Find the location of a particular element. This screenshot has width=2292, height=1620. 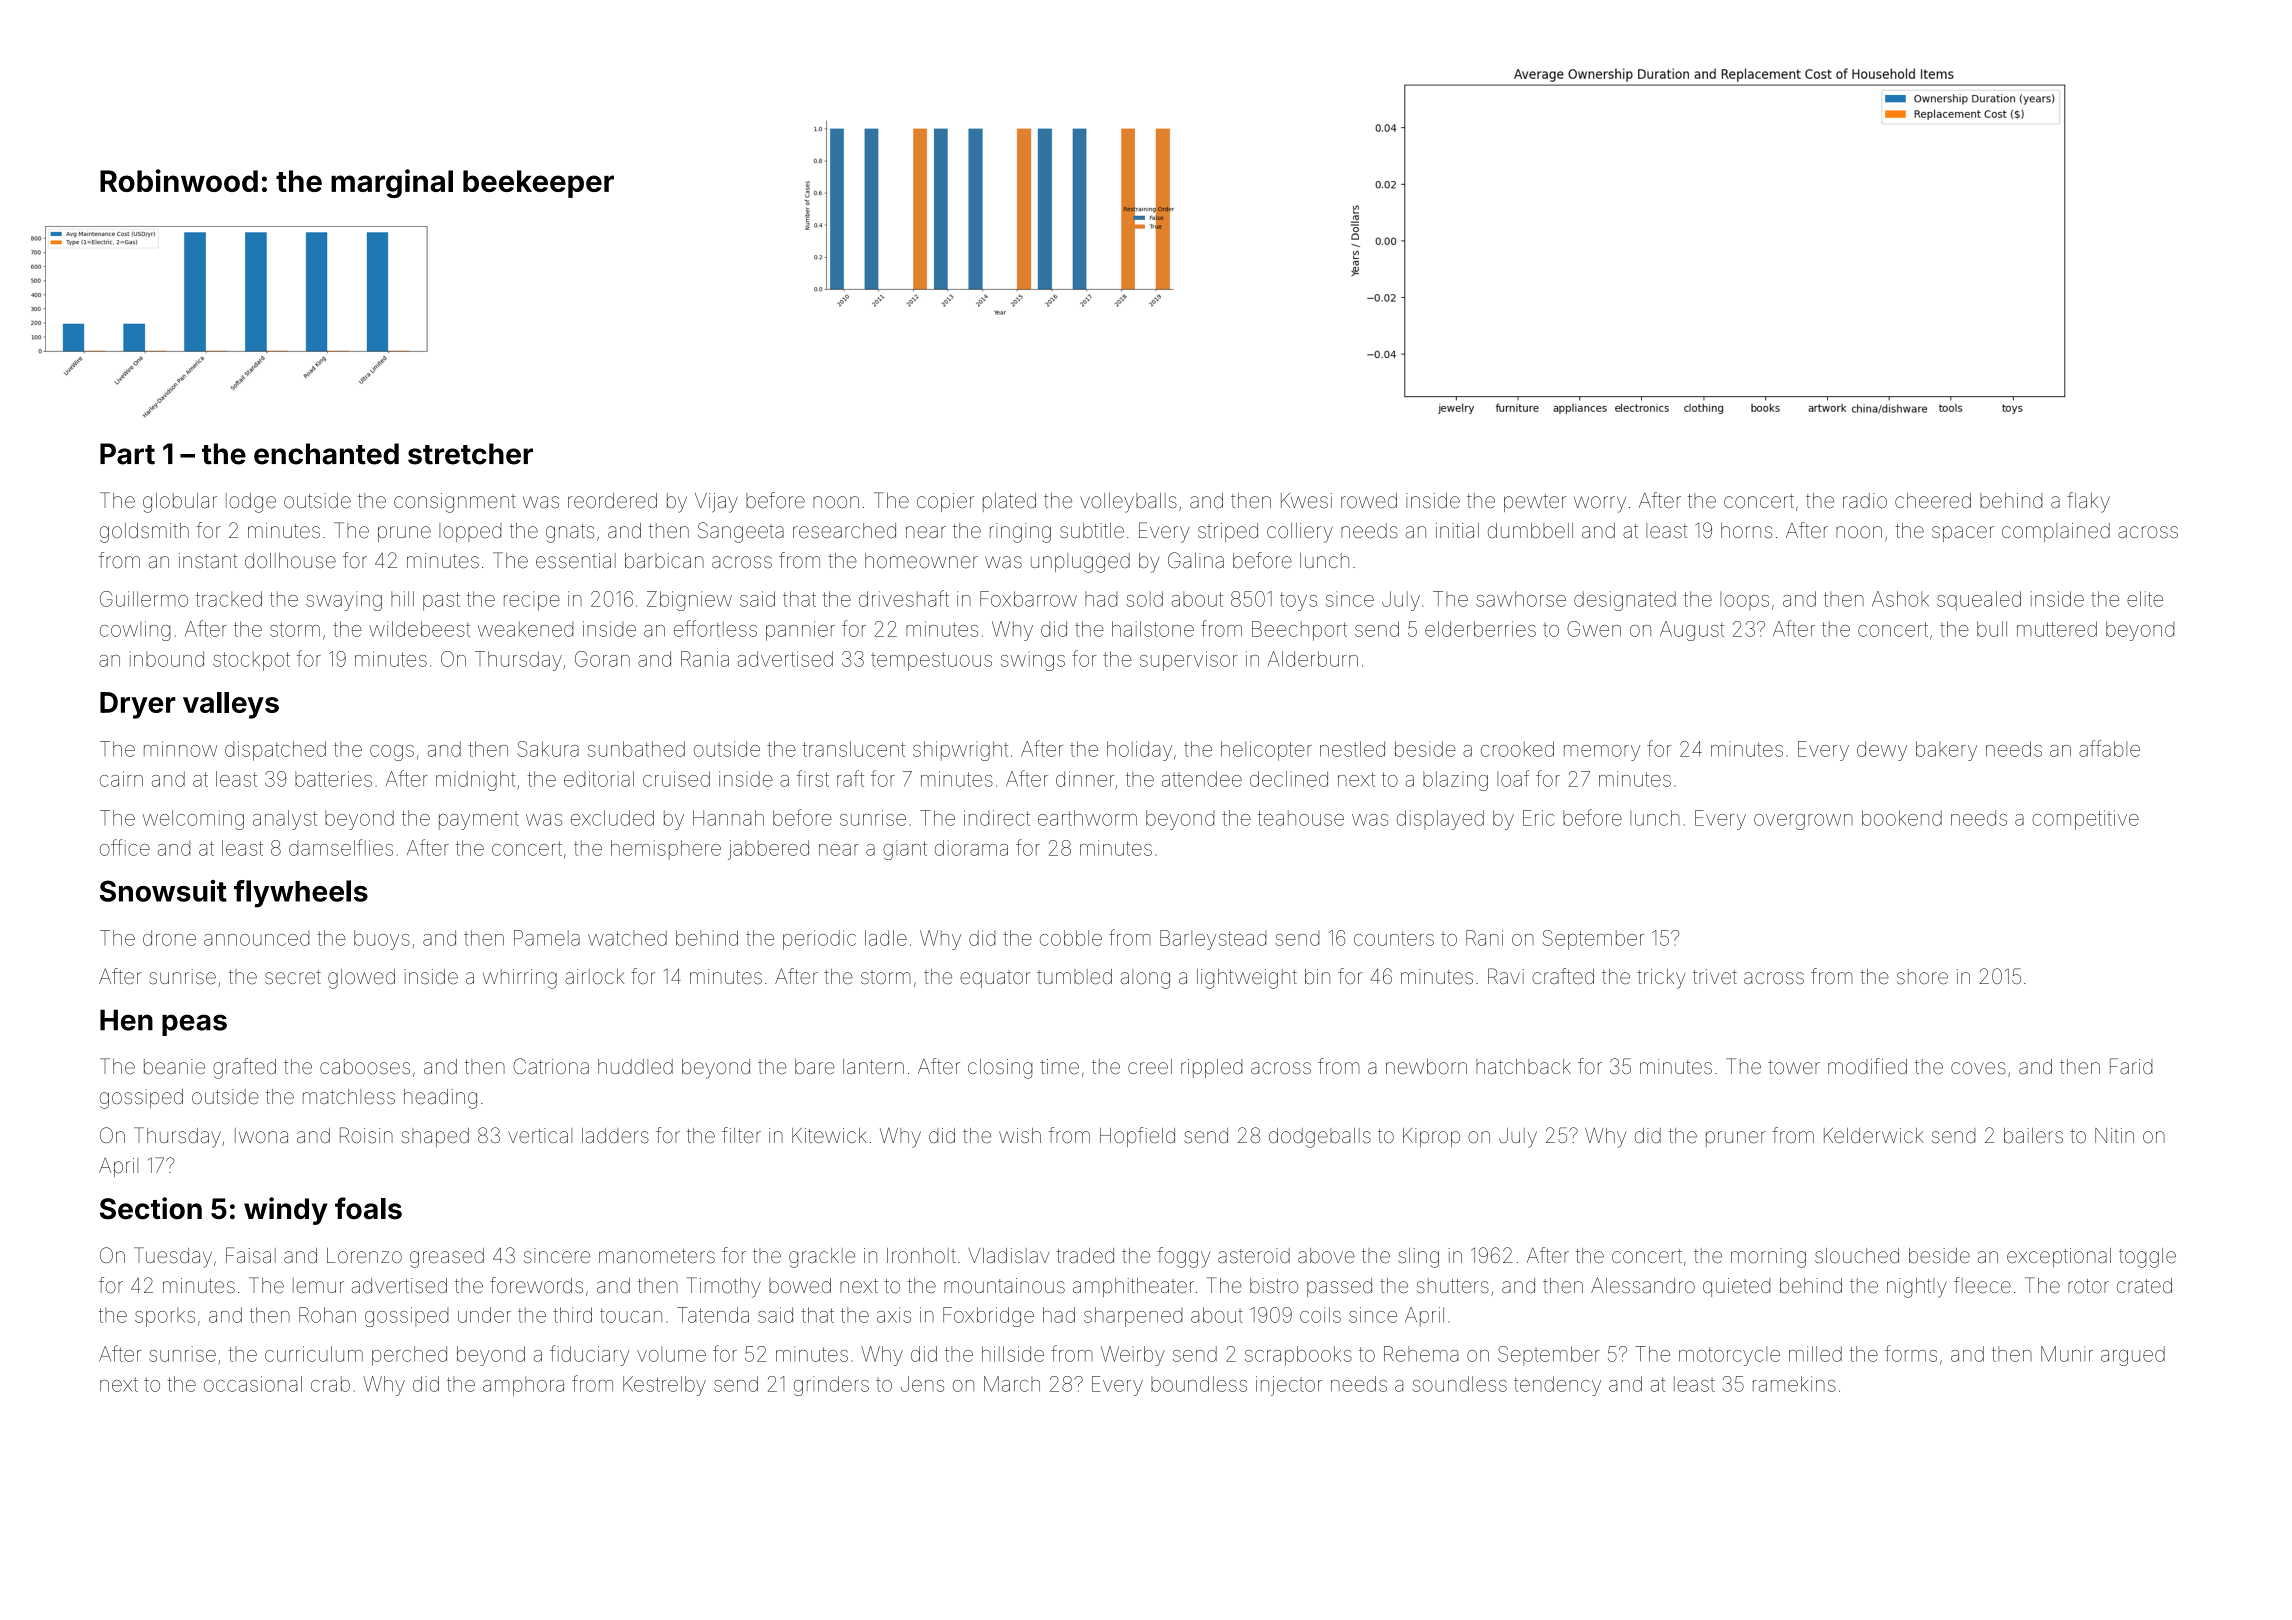

dinner is located at coordinates (1085, 779).
